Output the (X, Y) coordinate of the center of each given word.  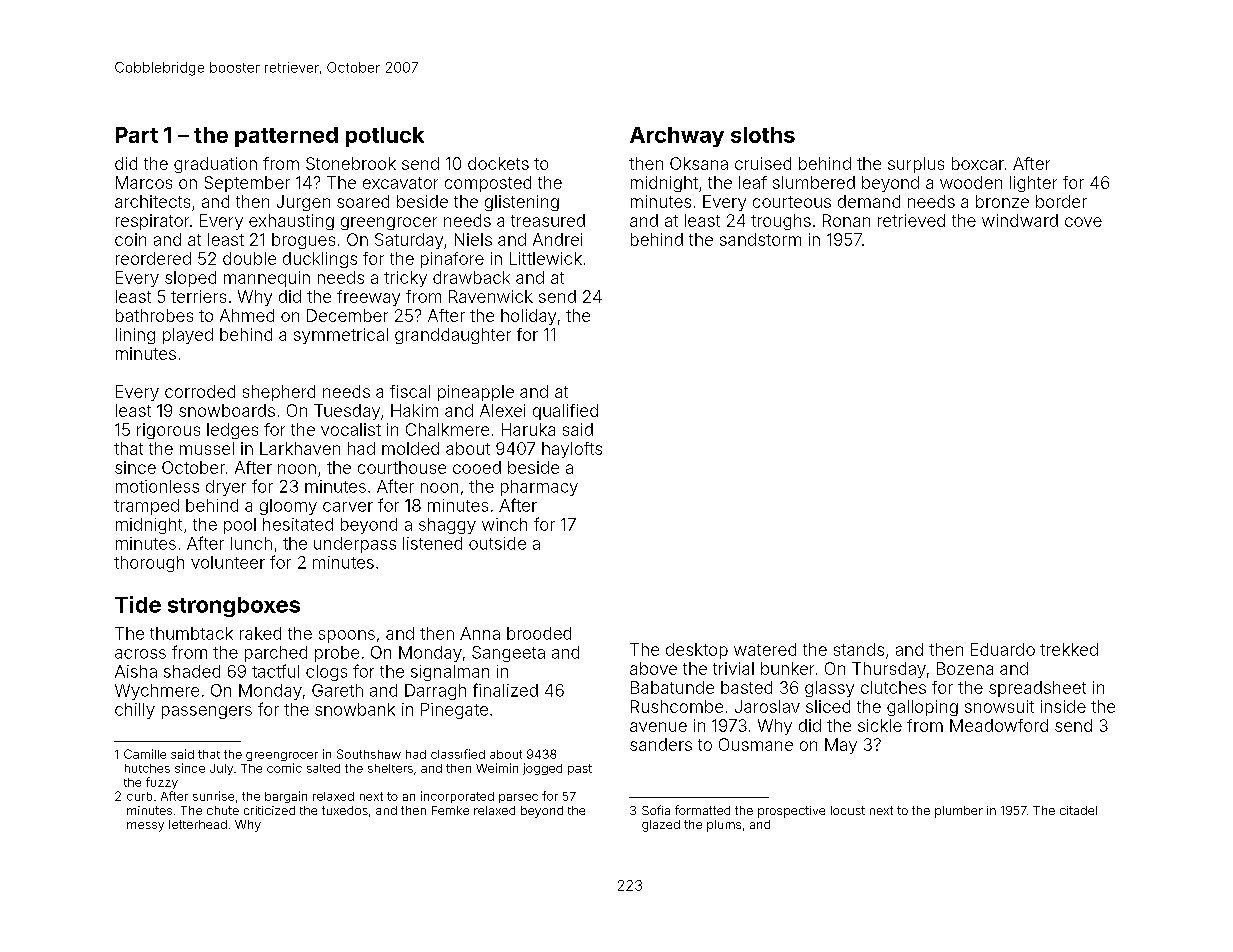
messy (145, 827)
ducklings (320, 260)
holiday (528, 317)
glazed (661, 826)
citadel (1078, 810)
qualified (565, 412)
